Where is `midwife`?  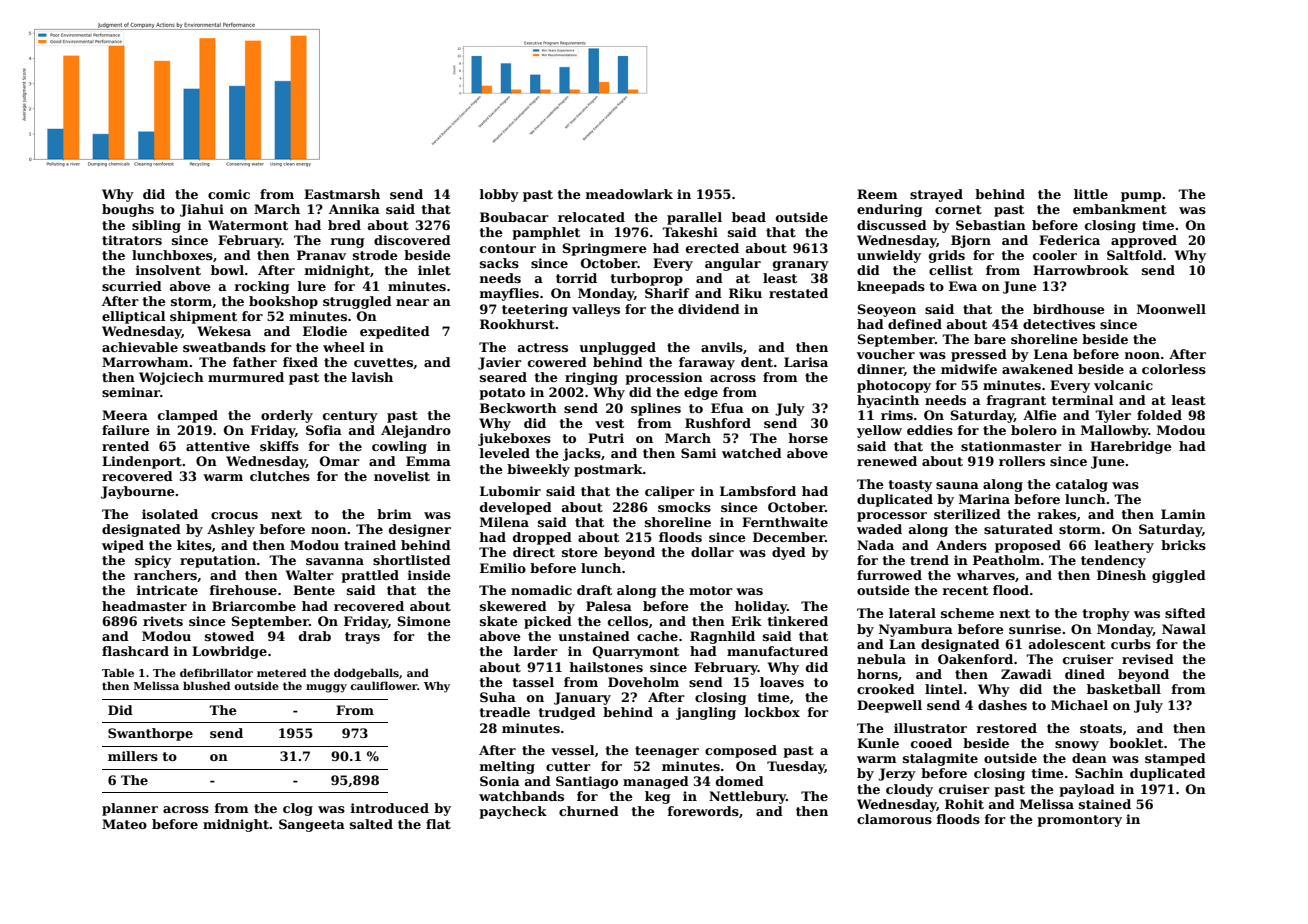
midwife is located at coordinates (969, 369).
